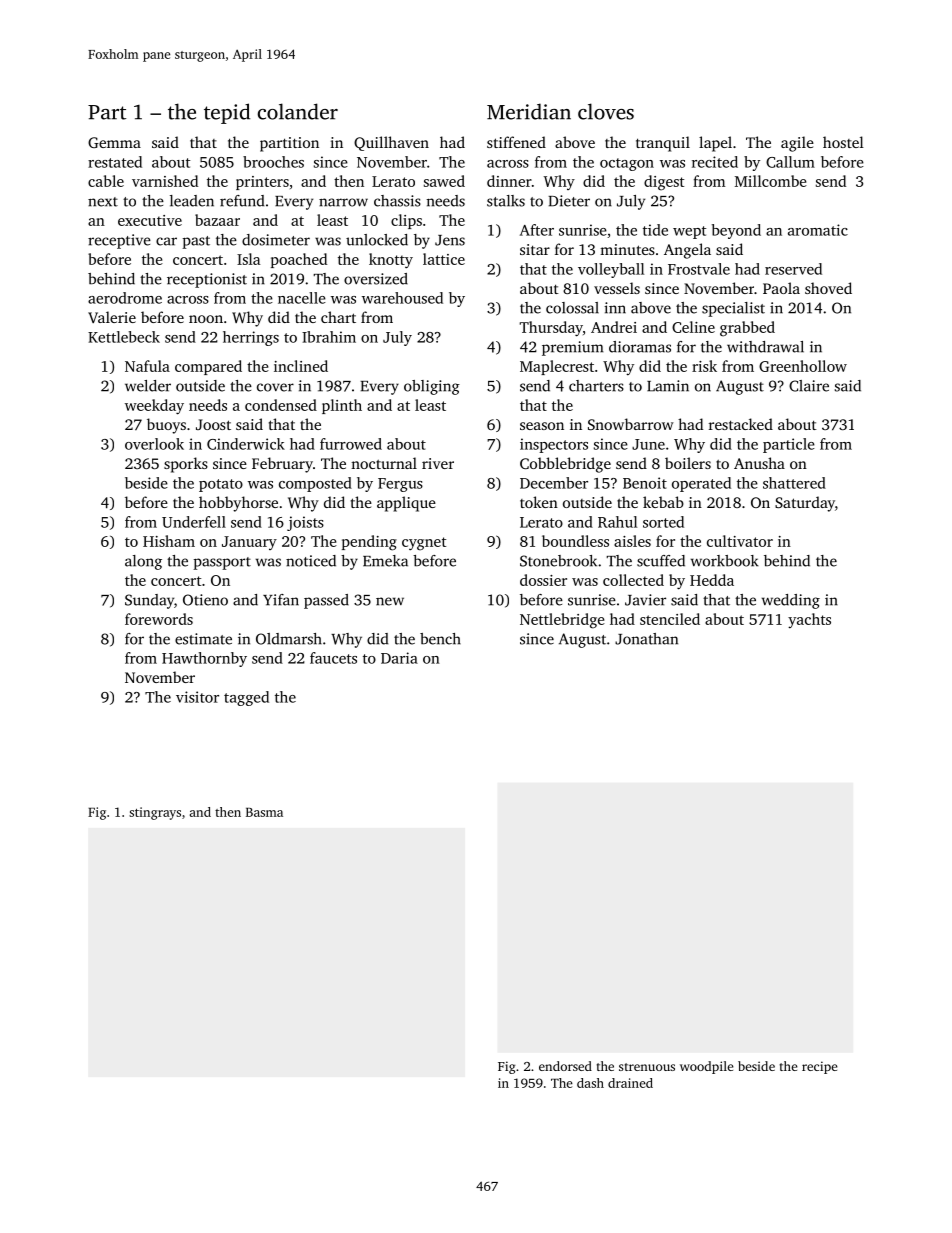 The image size is (952, 1233). What do you see at coordinates (565, 1066) in the image?
I see `endorsed` at bounding box center [565, 1066].
